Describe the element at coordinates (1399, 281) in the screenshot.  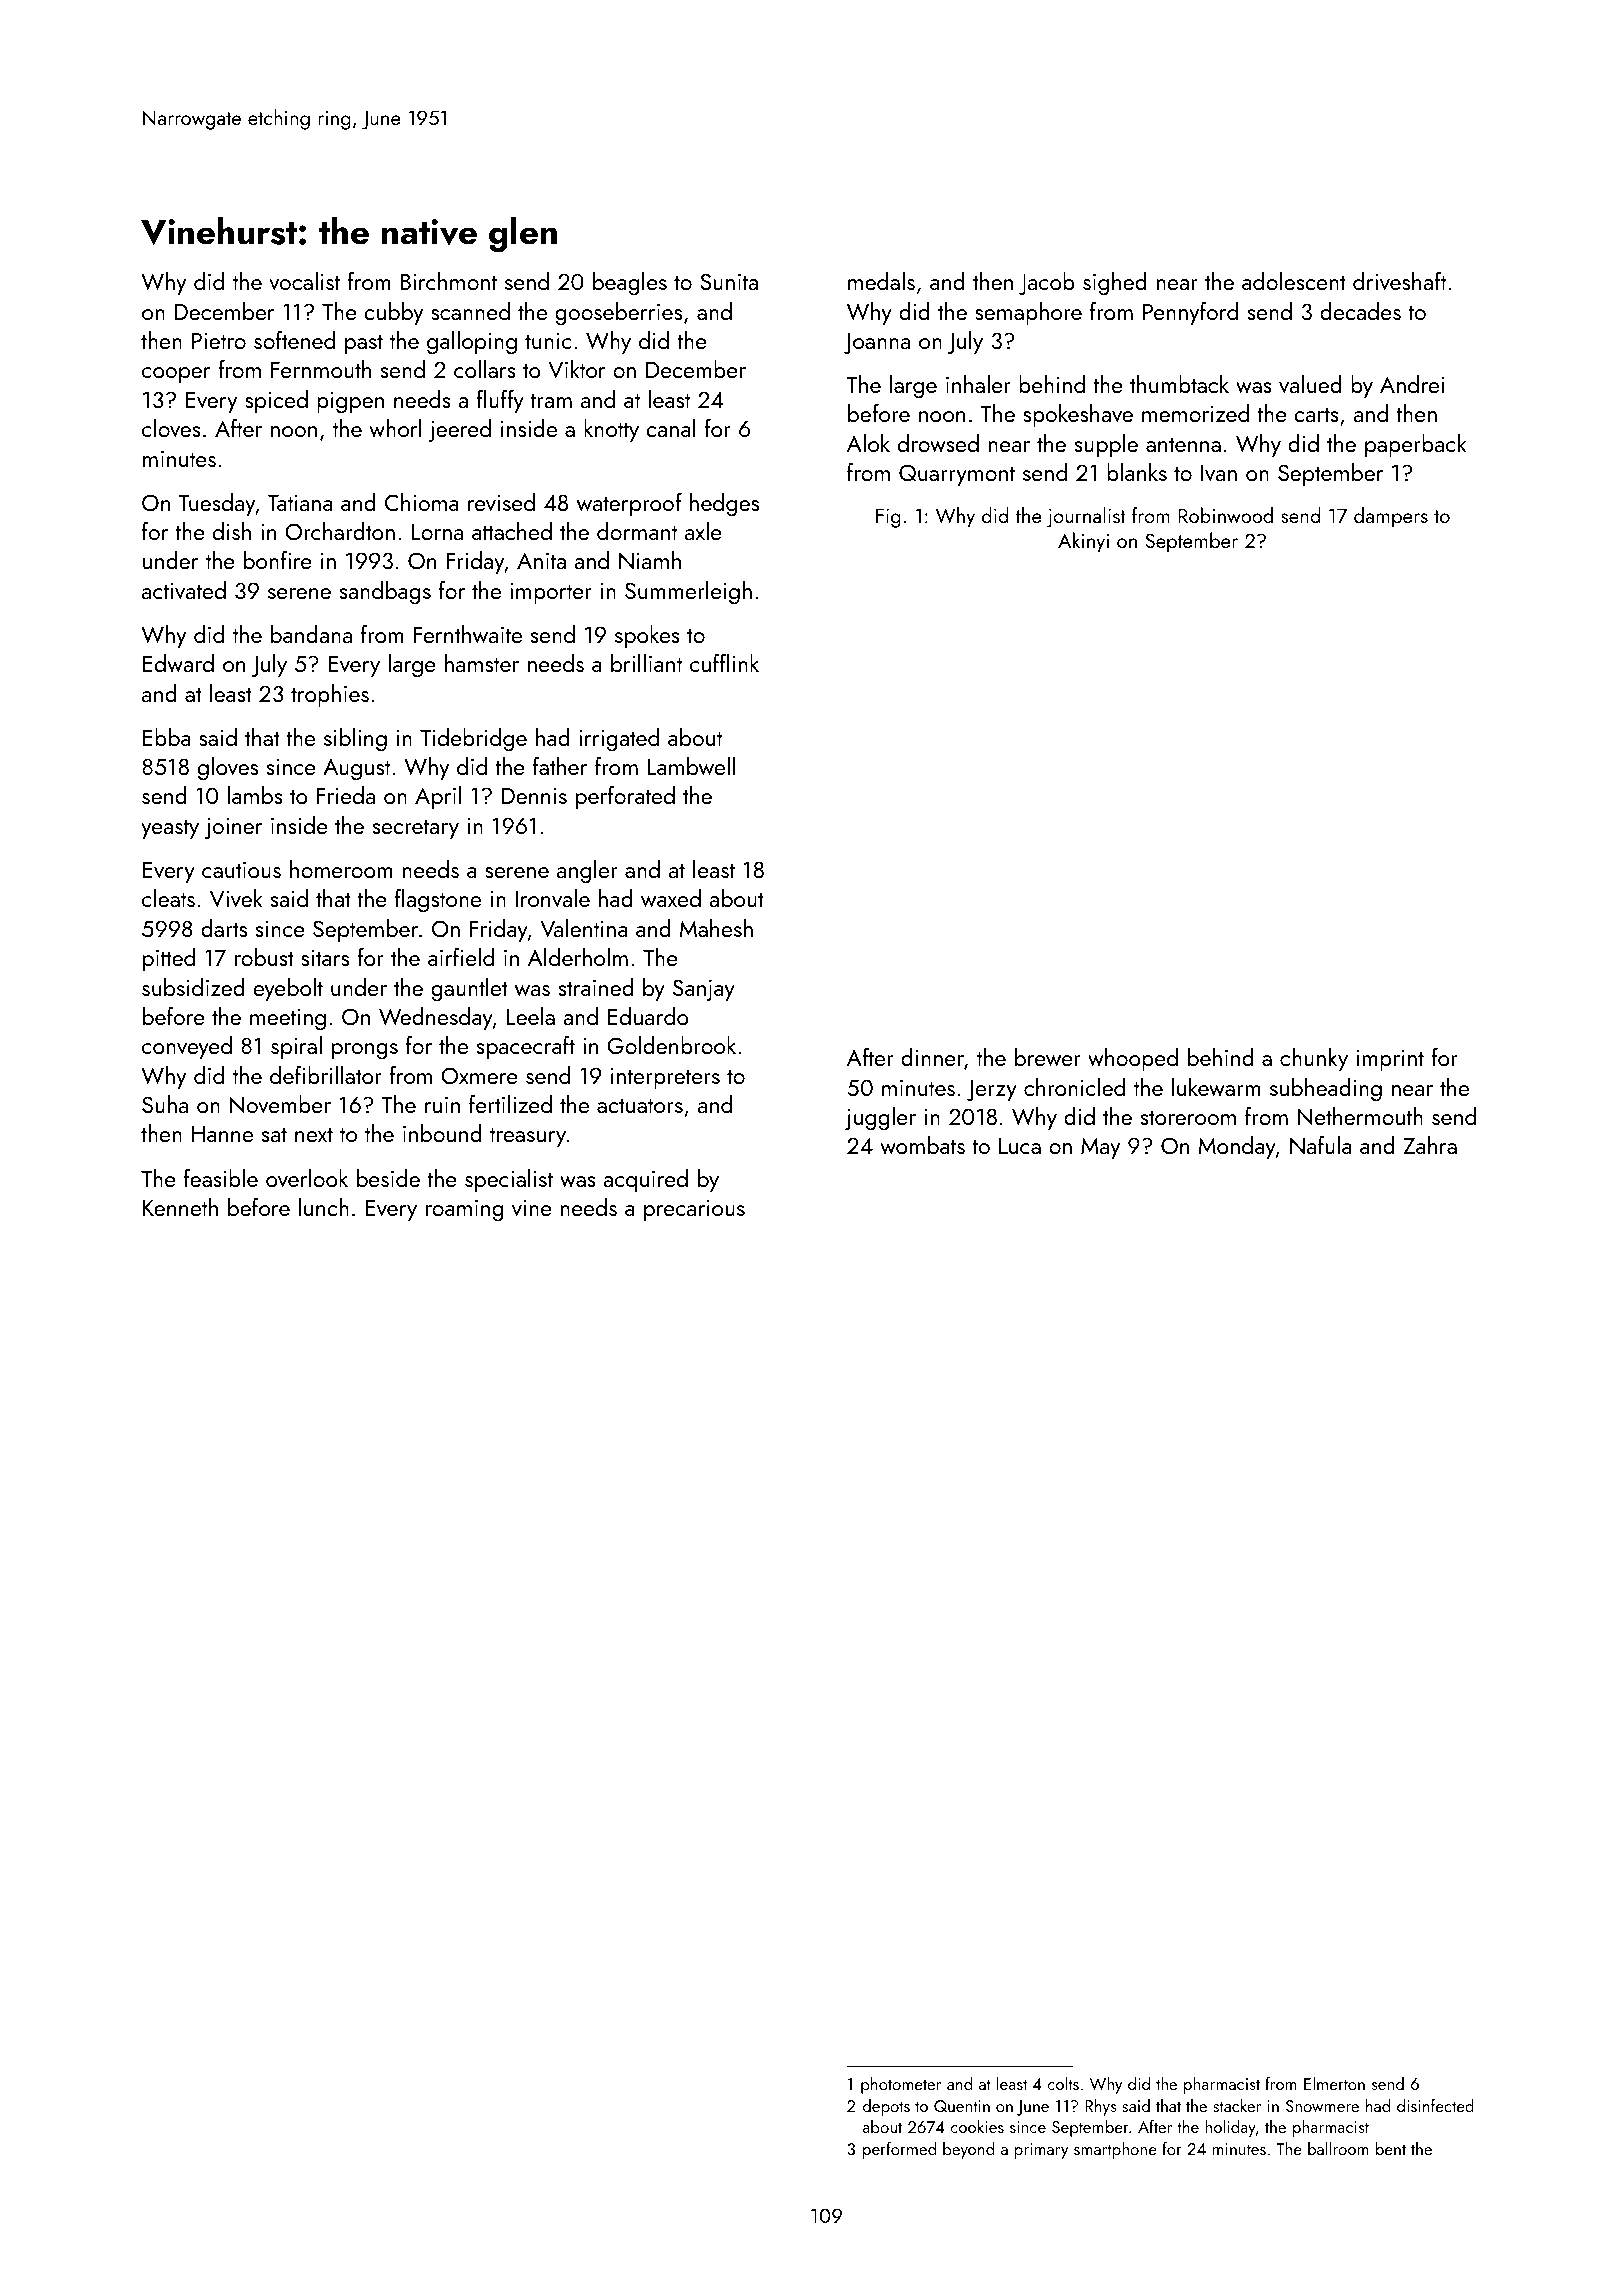
I see `driveshaft` at that location.
